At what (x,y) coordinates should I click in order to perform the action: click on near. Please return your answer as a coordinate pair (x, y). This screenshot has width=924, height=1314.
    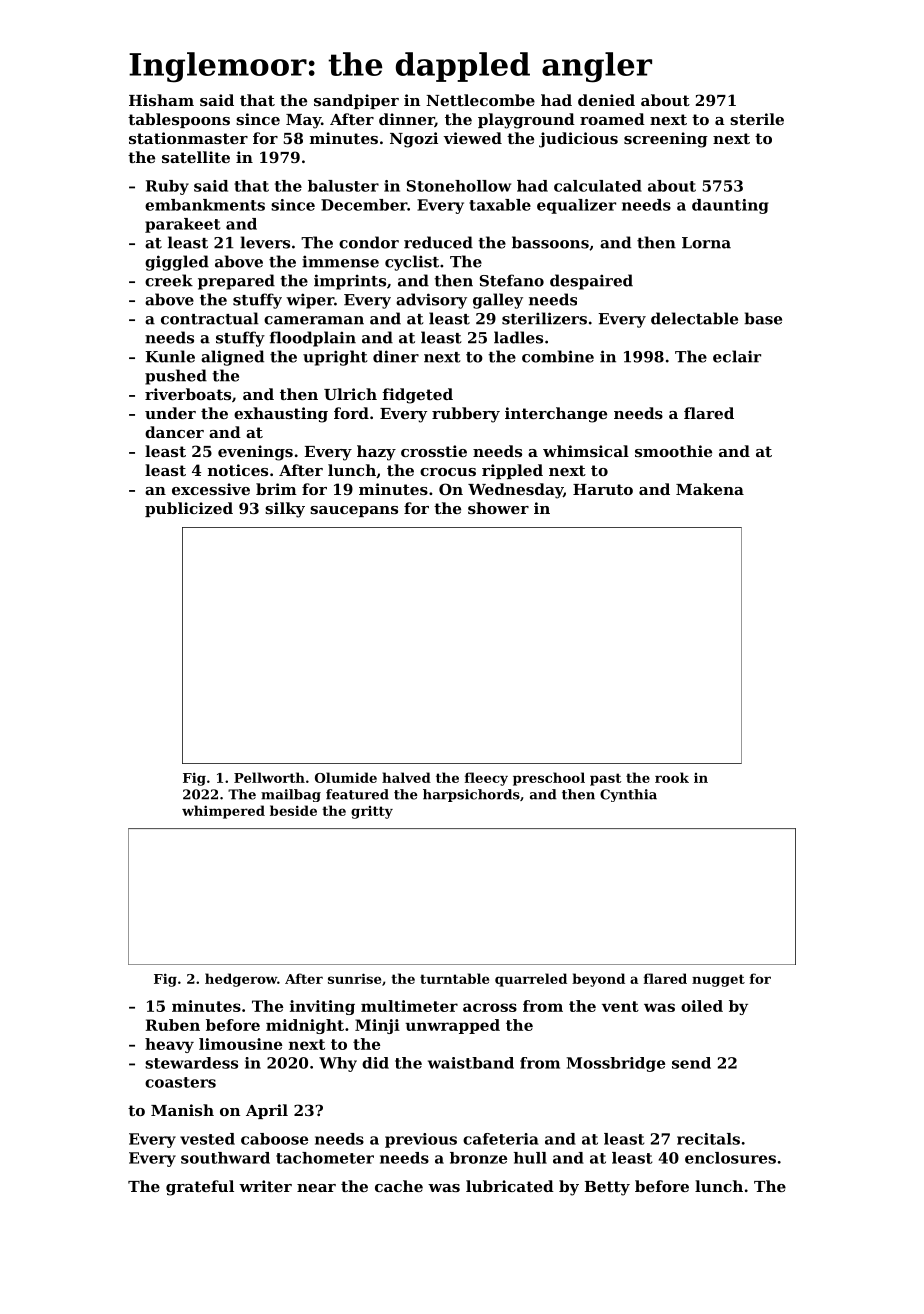
    Looking at the image, I should click on (316, 1188).
